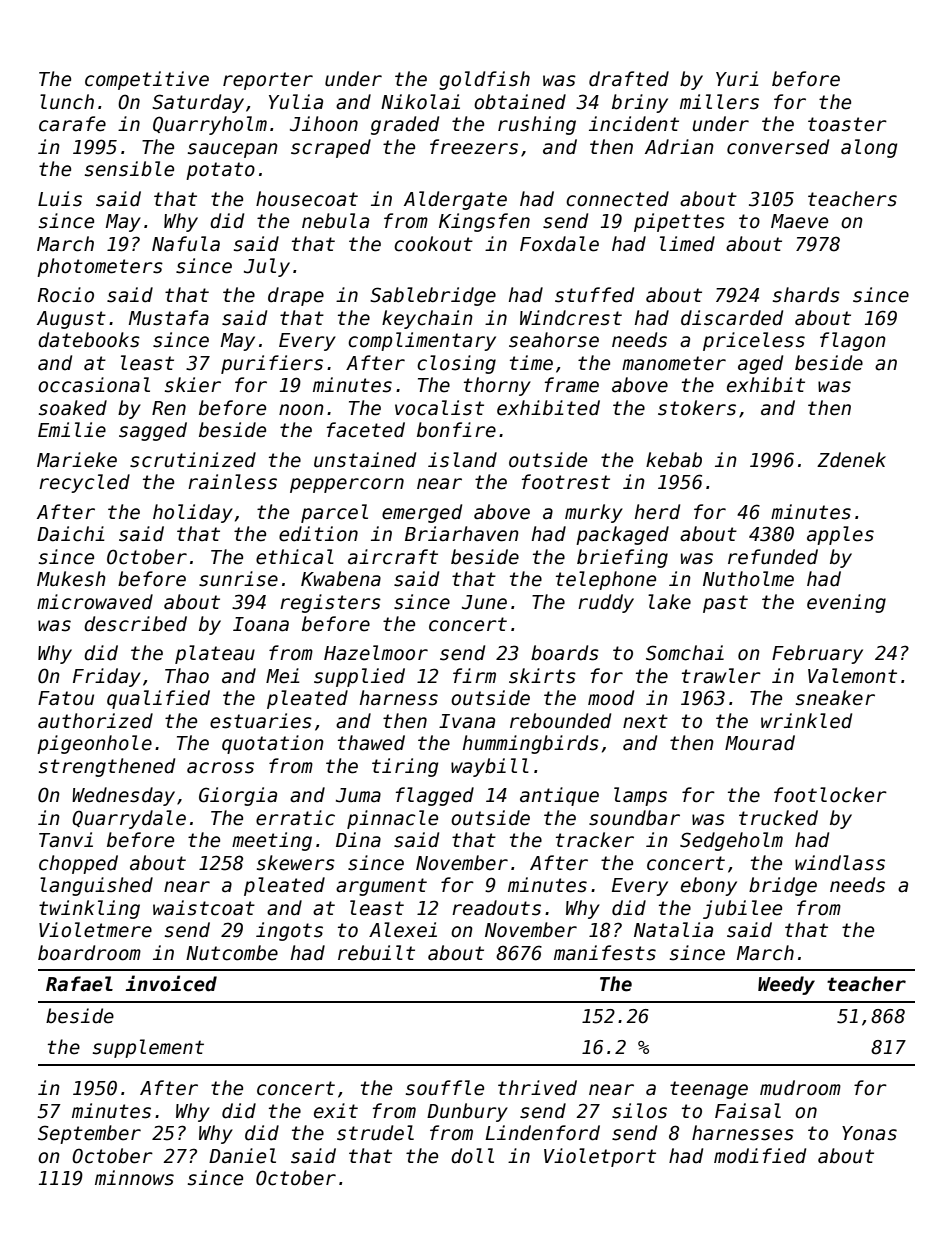 The image size is (952, 1233). I want to click on flagon, so click(853, 341).
